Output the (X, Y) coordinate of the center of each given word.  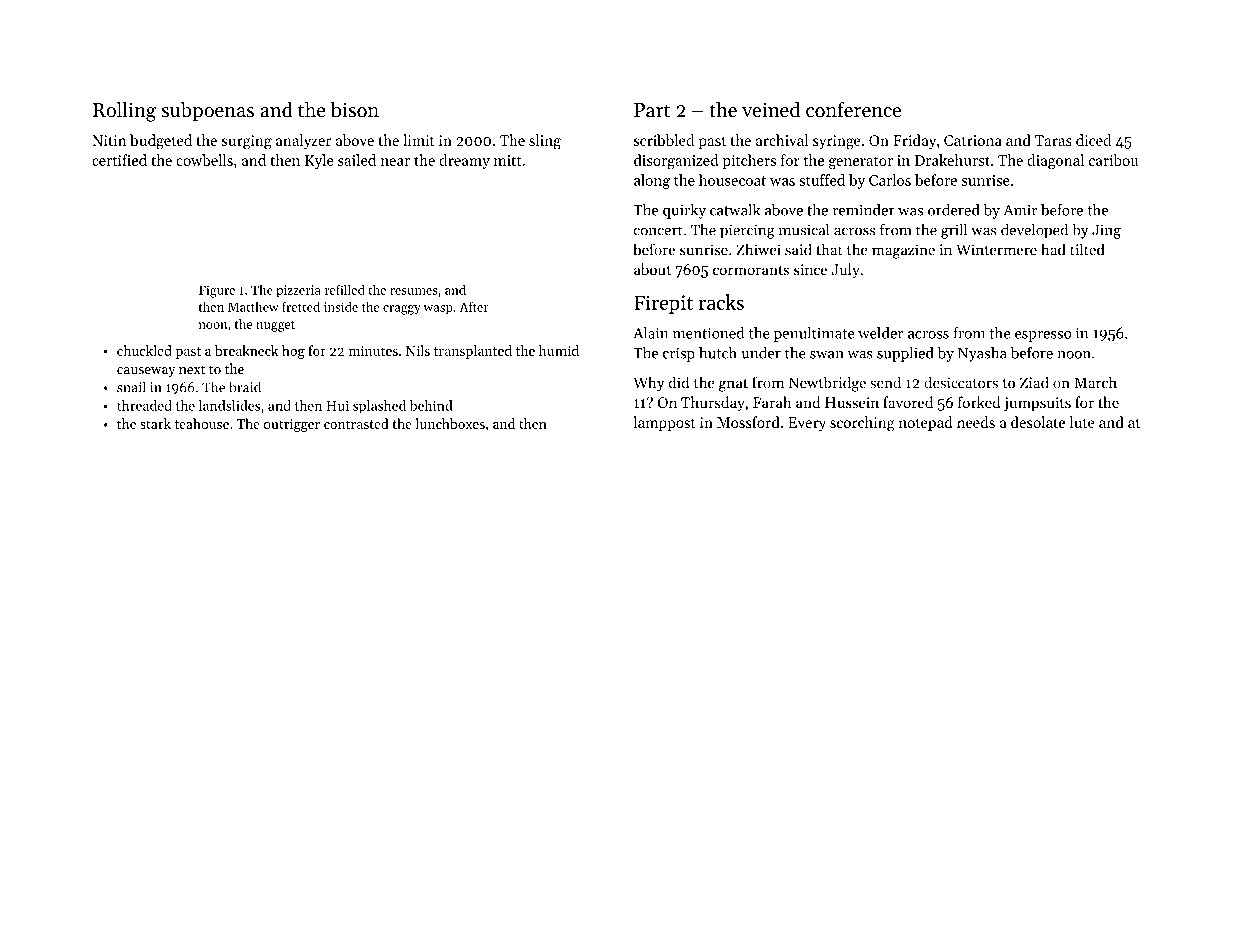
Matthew (253, 306)
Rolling (124, 112)
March (1095, 382)
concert (658, 231)
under (761, 353)
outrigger (292, 425)
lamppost (664, 423)
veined (771, 110)
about (652, 269)
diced (1093, 140)
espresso (1043, 336)
